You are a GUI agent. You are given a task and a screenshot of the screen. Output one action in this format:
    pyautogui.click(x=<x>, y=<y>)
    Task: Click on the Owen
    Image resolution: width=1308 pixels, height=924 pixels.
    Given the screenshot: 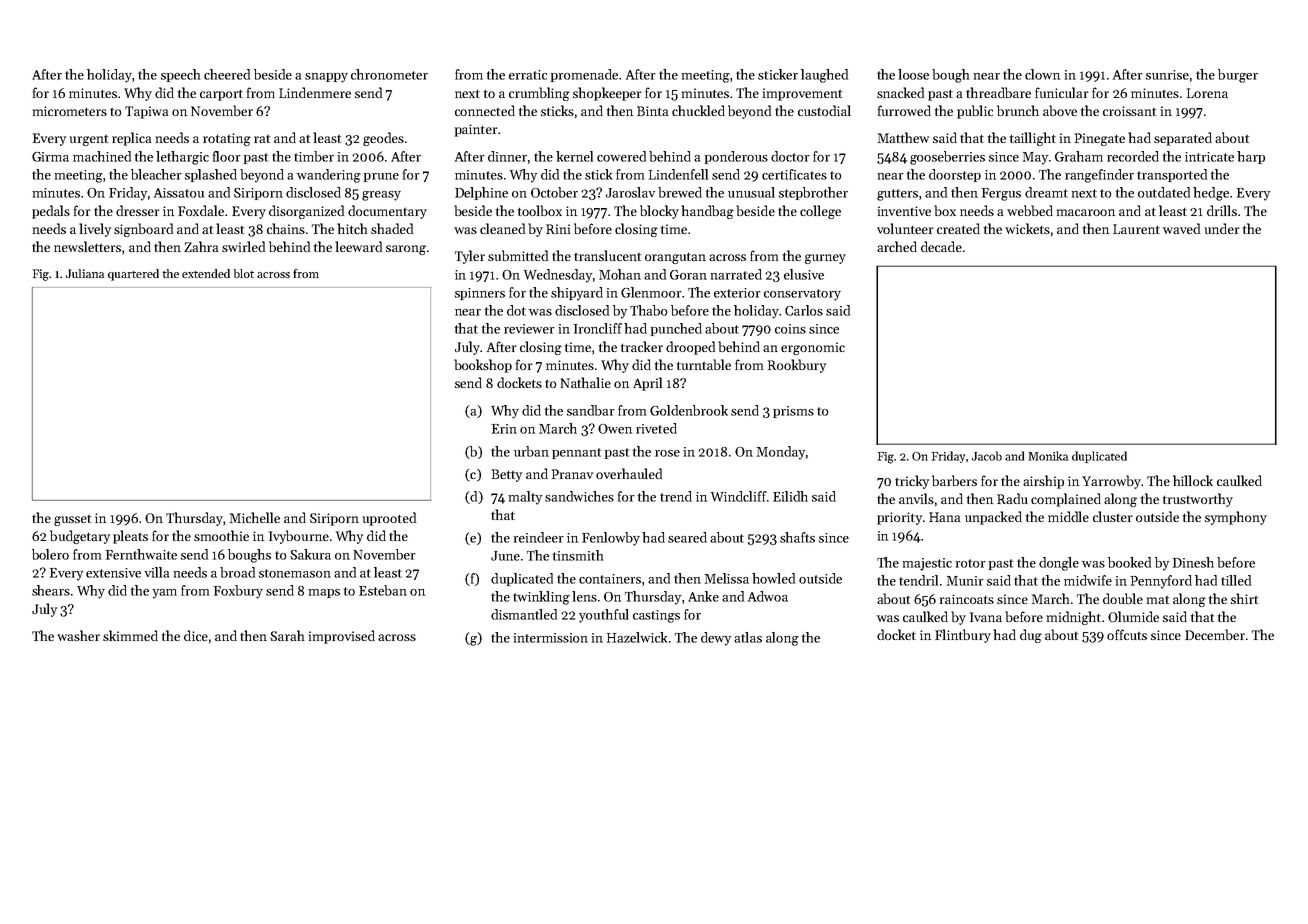 What is the action you would take?
    pyautogui.click(x=615, y=429)
